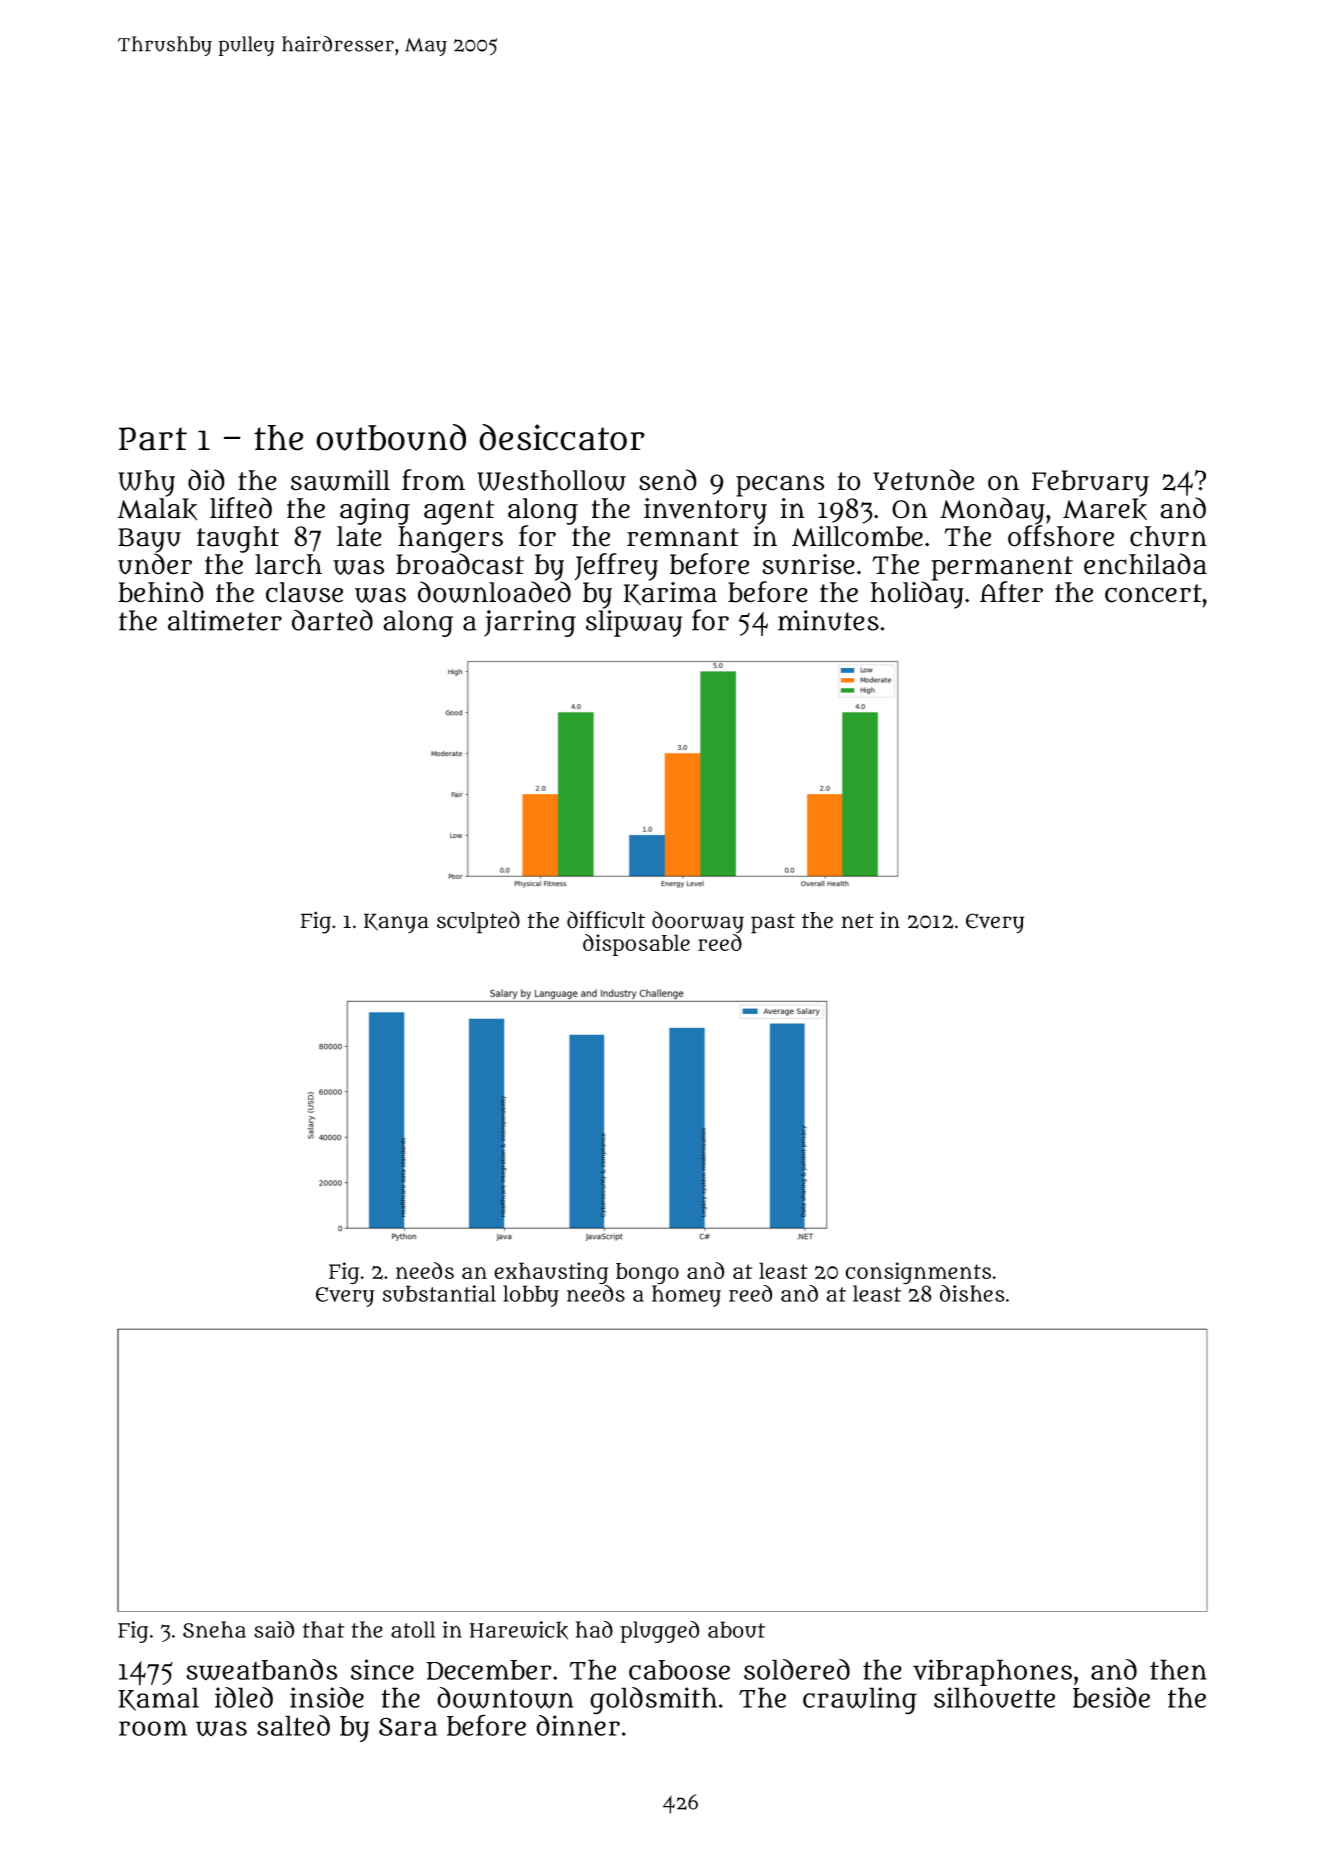  What do you see at coordinates (225, 620) in the screenshot?
I see `altimeter` at bounding box center [225, 620].
